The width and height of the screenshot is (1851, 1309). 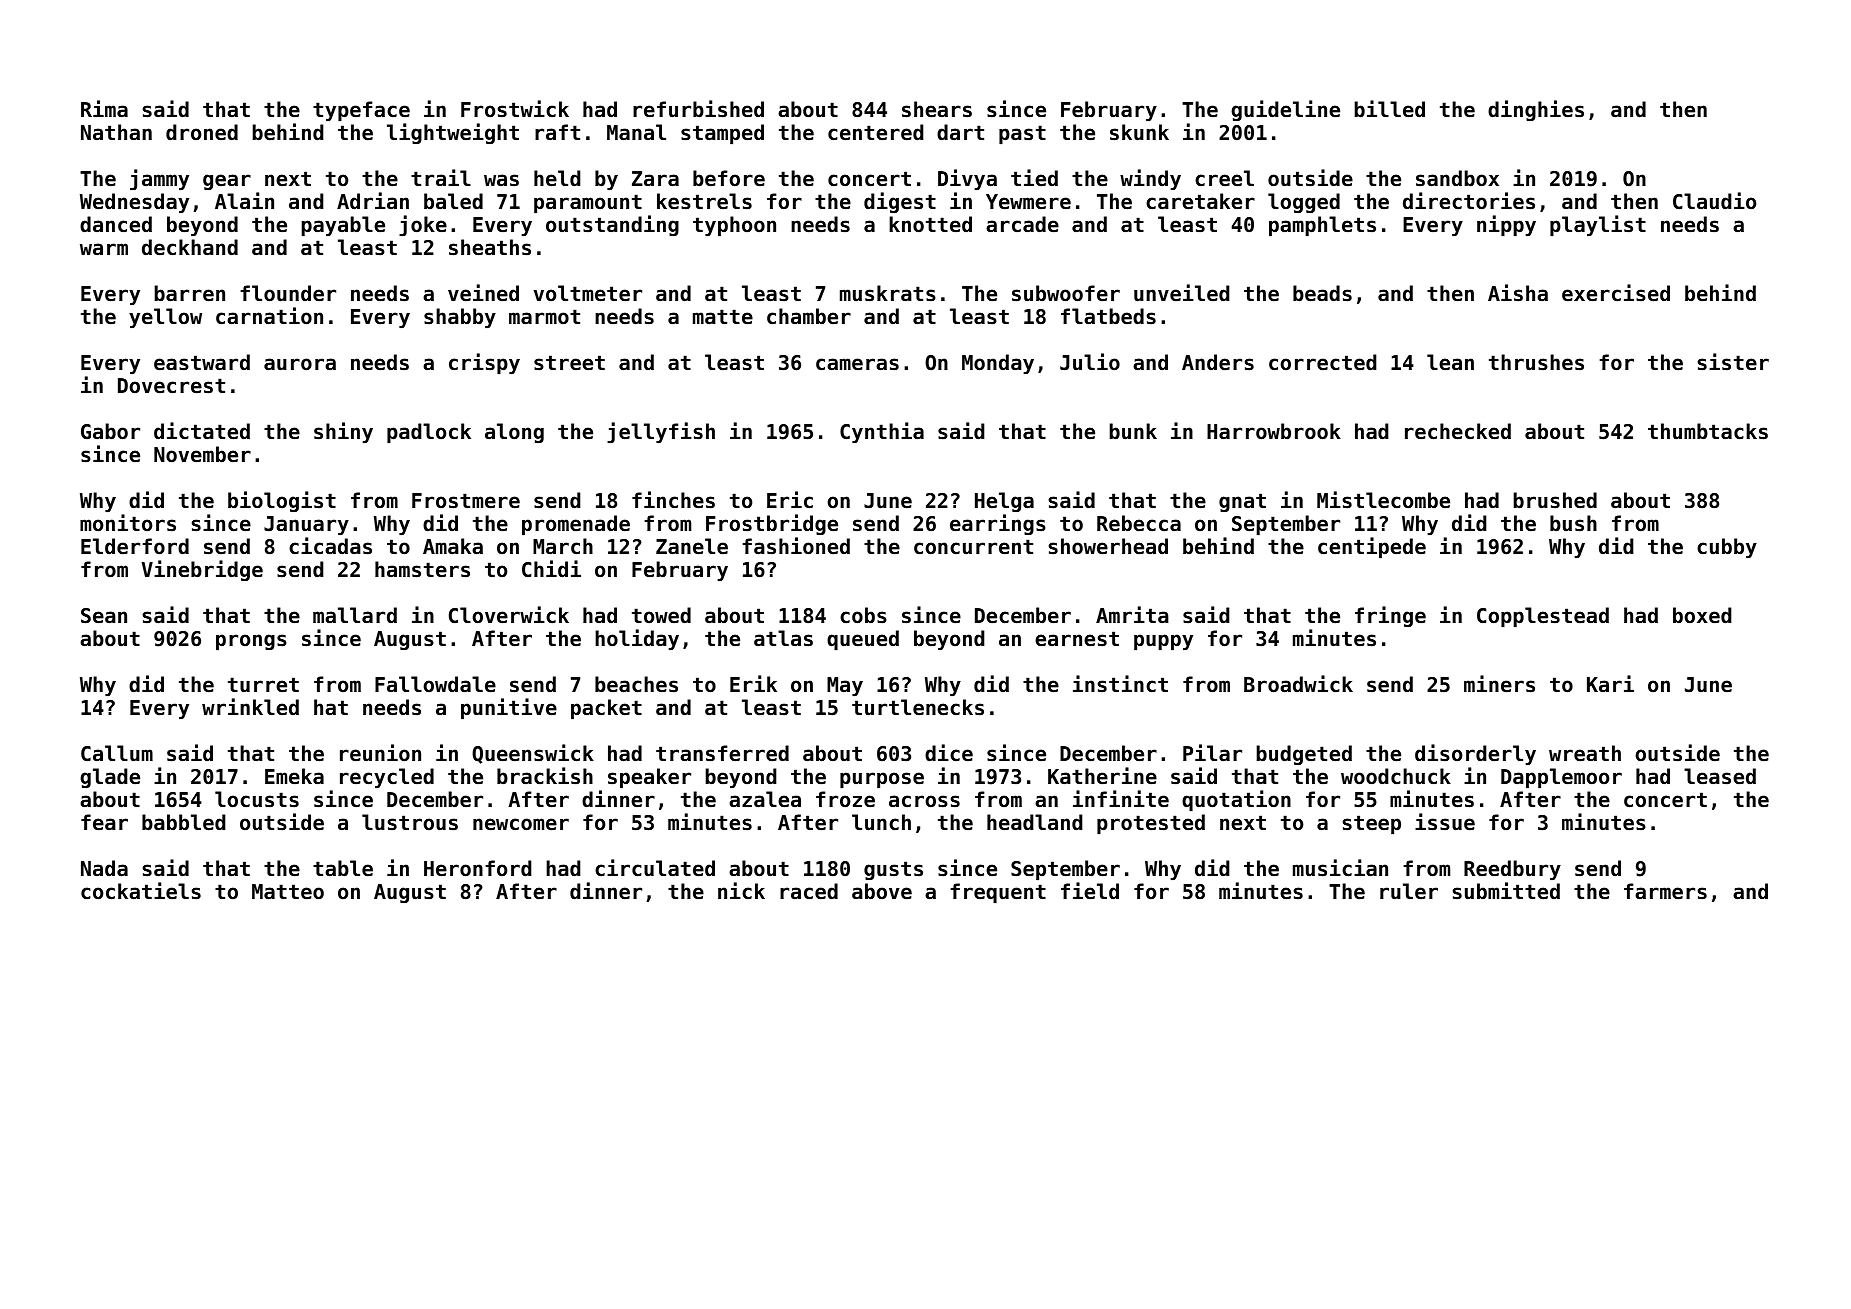 I want to click on centered, so click(x=876, y=132).
